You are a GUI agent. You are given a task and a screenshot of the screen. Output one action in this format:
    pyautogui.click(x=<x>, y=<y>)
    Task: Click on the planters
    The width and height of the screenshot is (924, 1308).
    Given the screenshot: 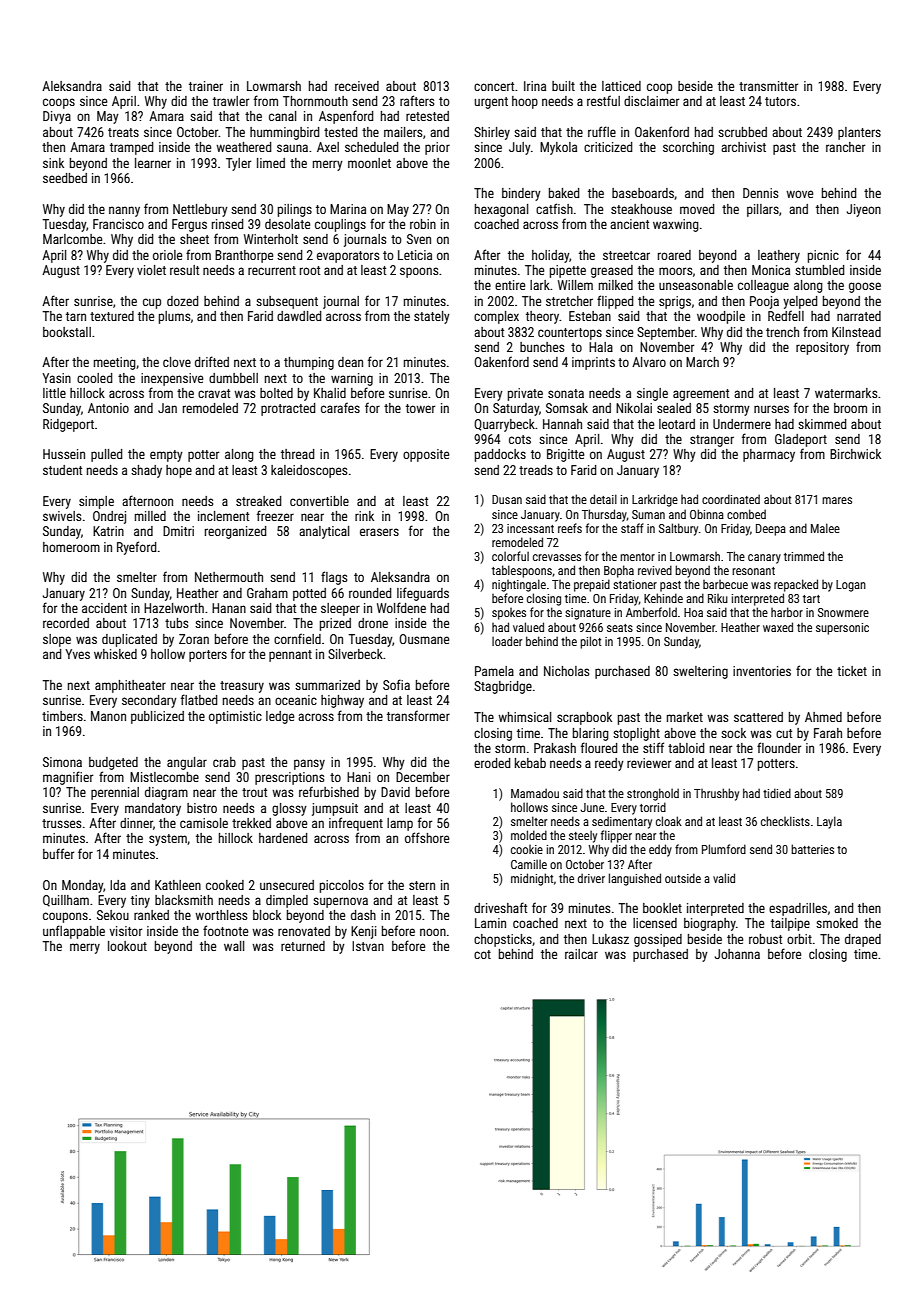 What is the action you would take?
    pyautogui.click(x=859, y=133)
